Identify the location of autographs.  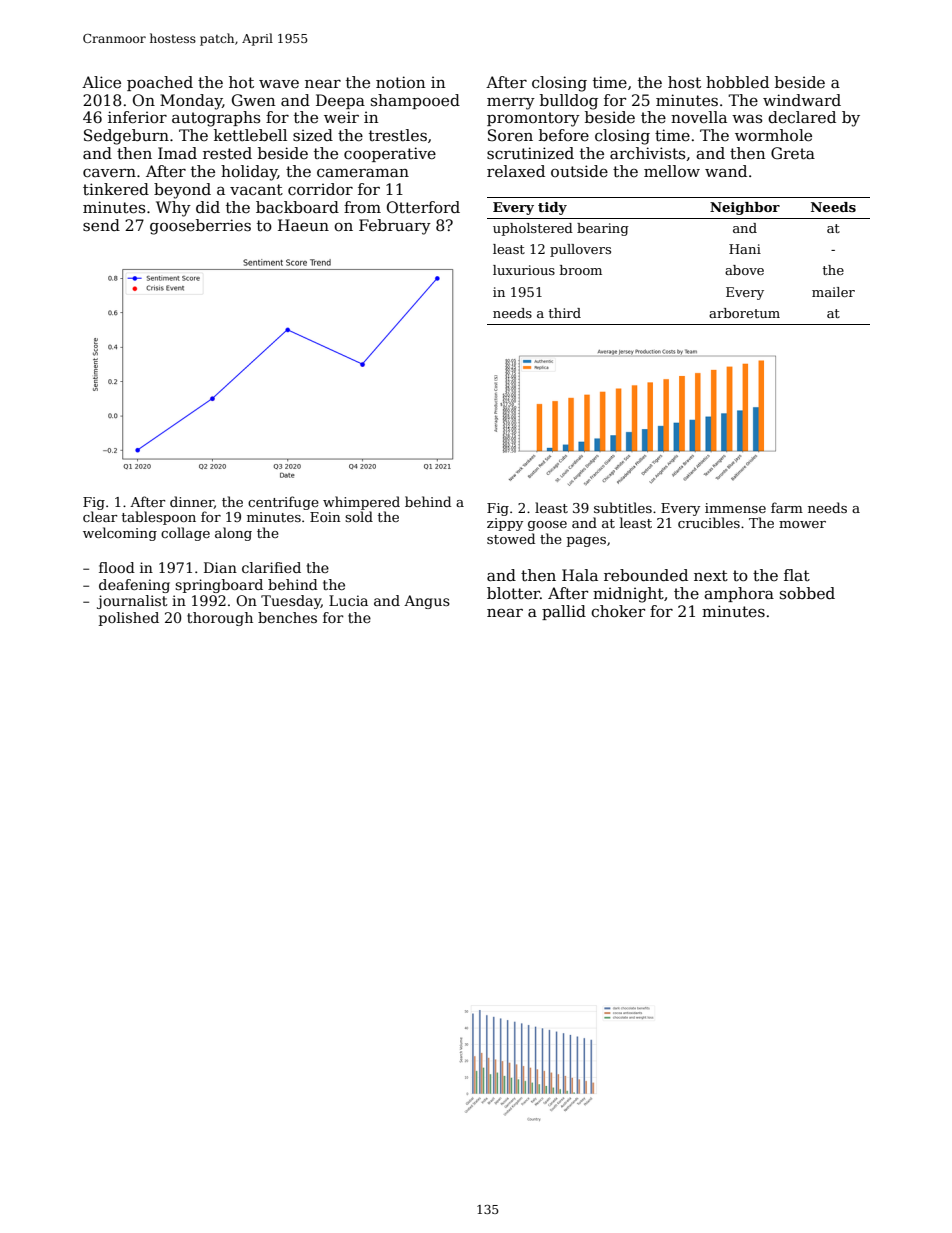
(216, 119).
